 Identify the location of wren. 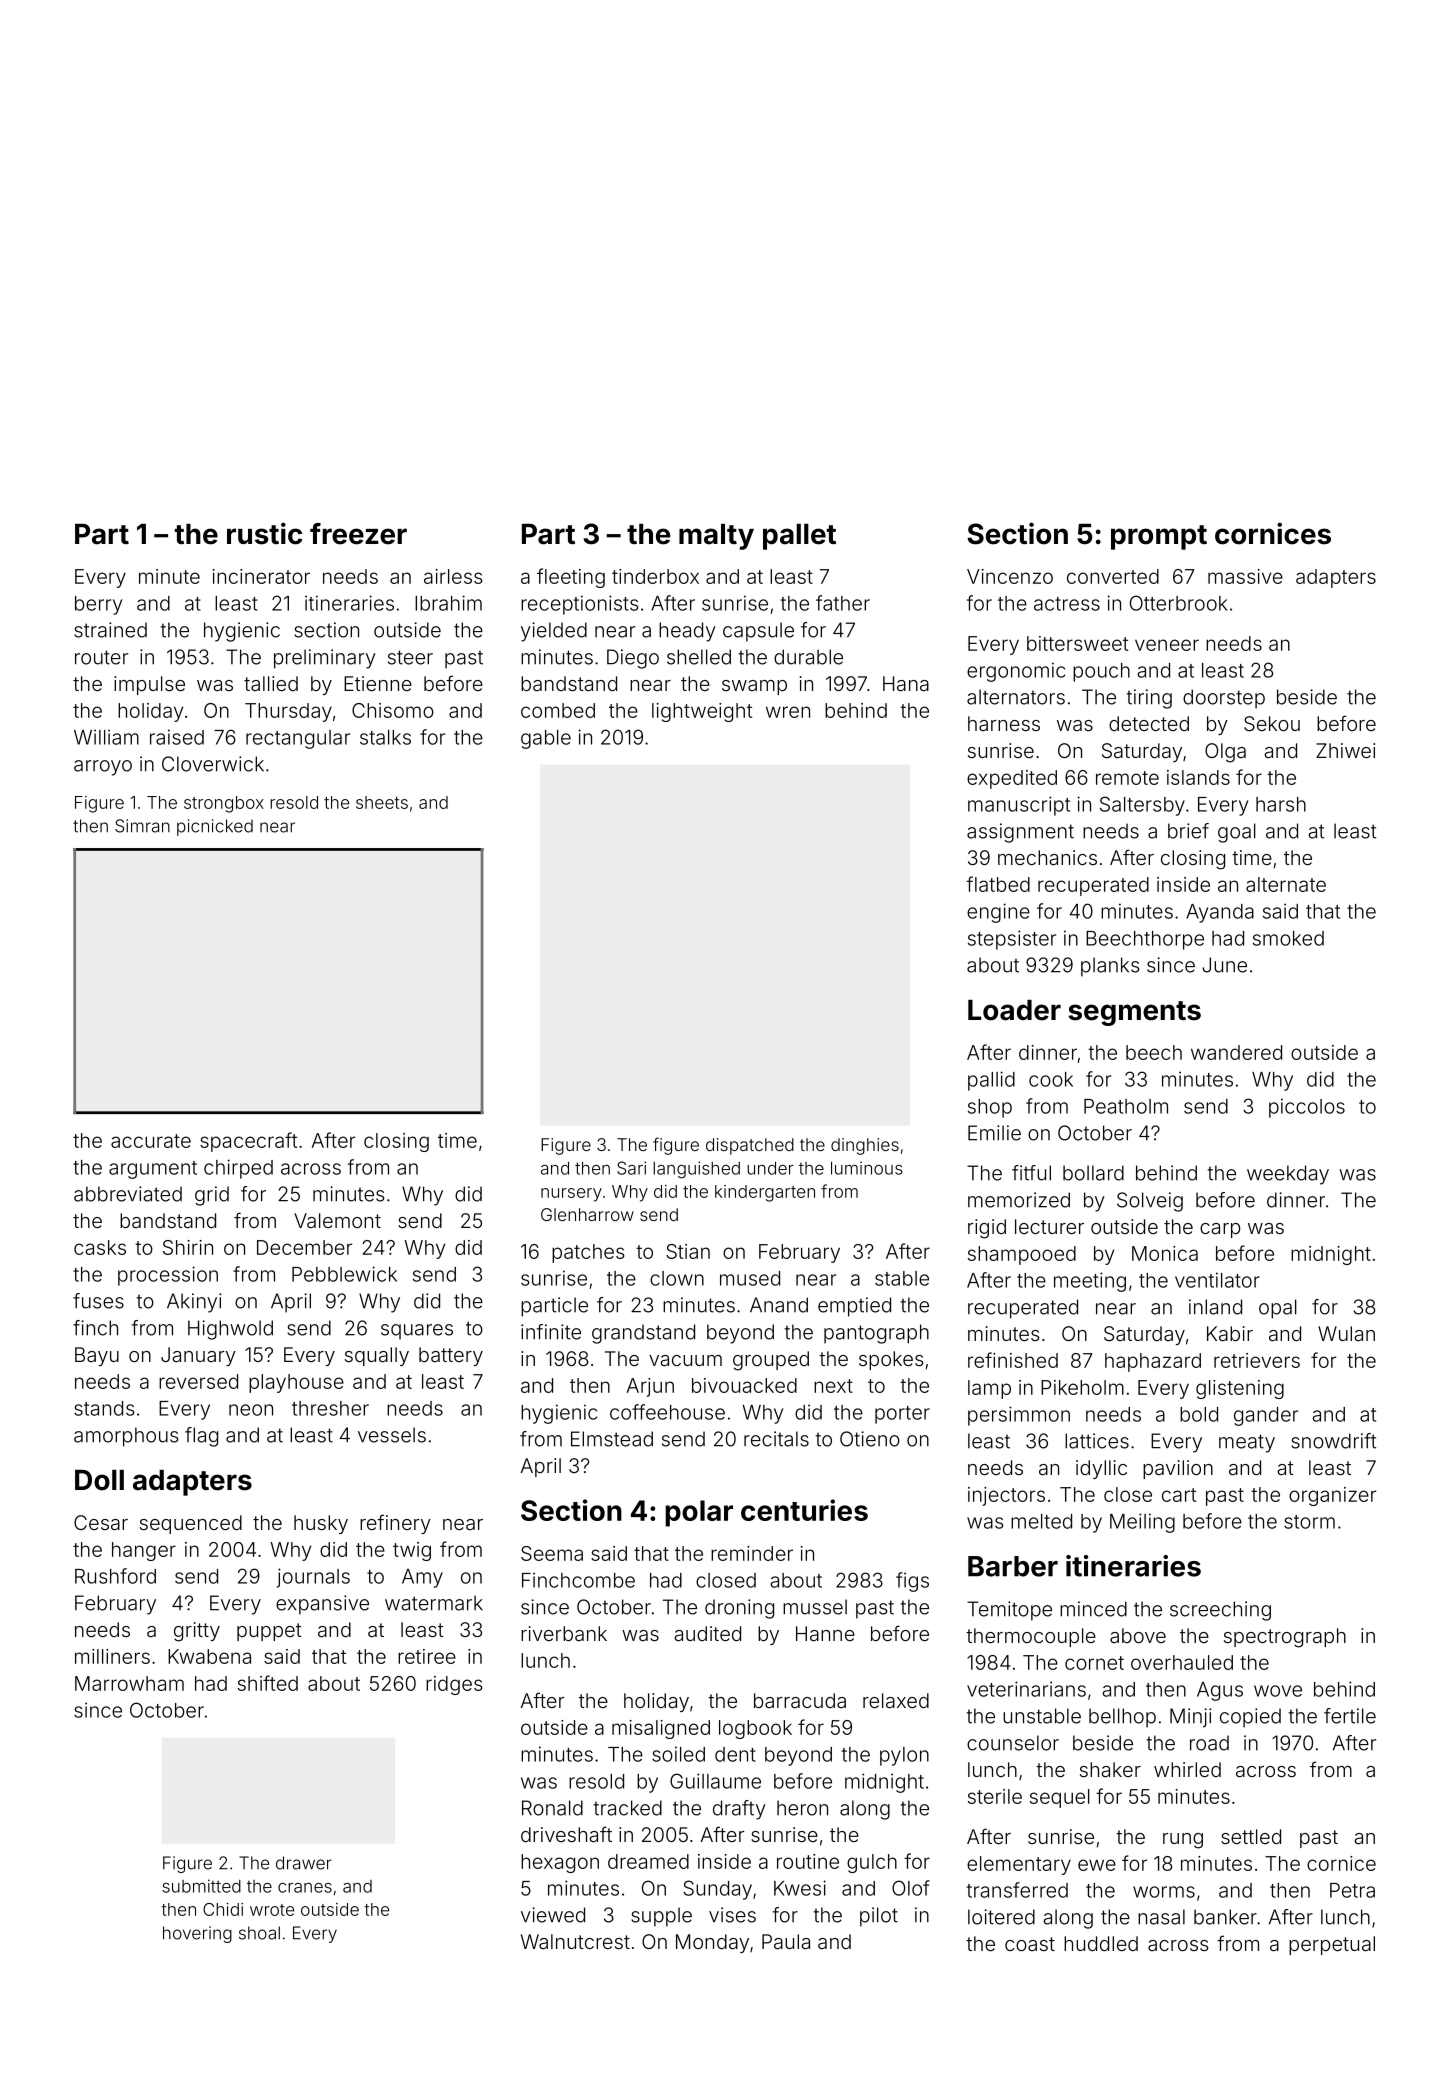
(788, 712).
